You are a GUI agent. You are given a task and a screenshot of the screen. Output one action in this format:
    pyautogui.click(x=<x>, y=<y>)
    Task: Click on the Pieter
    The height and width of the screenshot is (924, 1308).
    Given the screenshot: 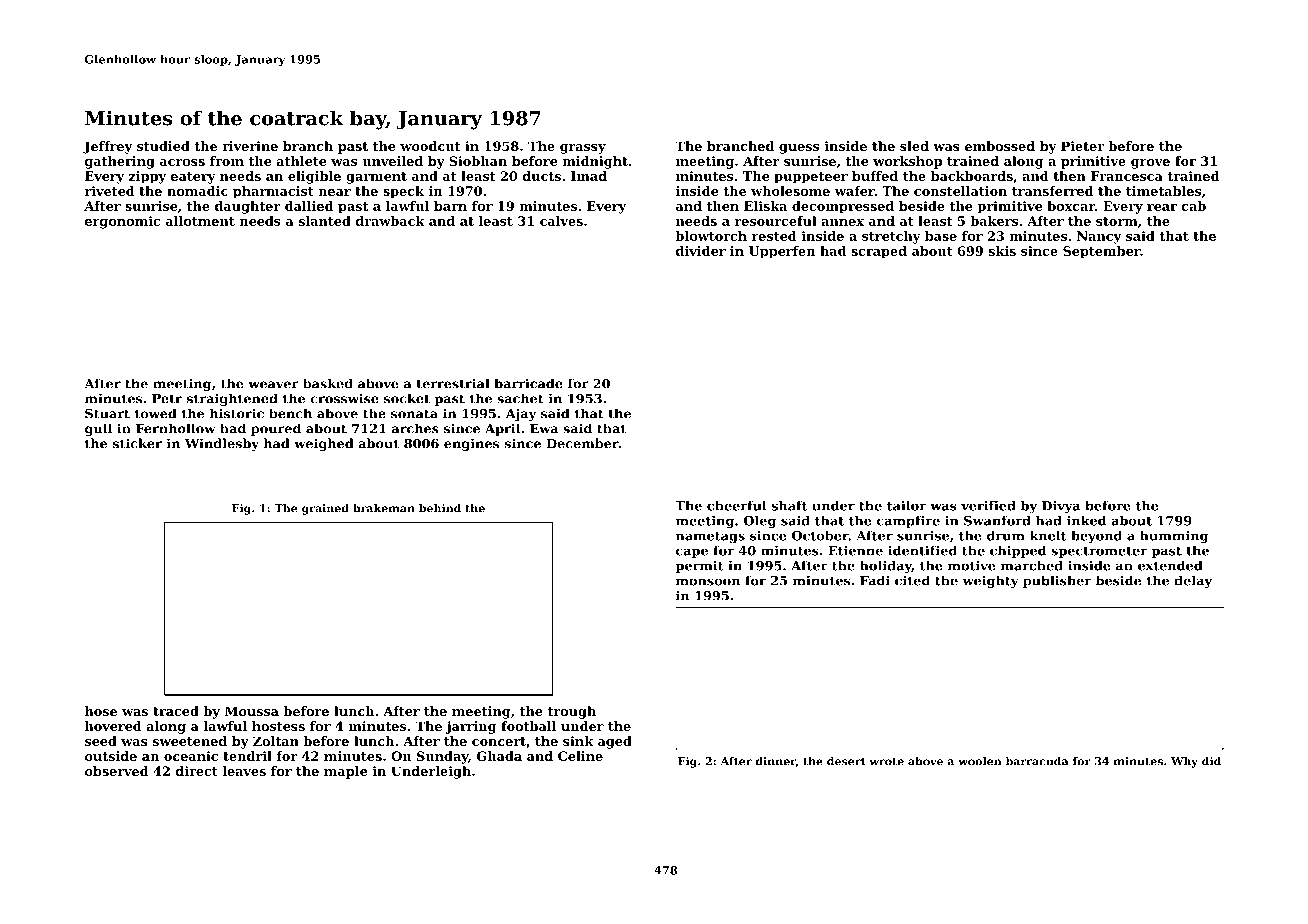 What is the action you would take?
    pyautogui.click(x=1082, y=146)
